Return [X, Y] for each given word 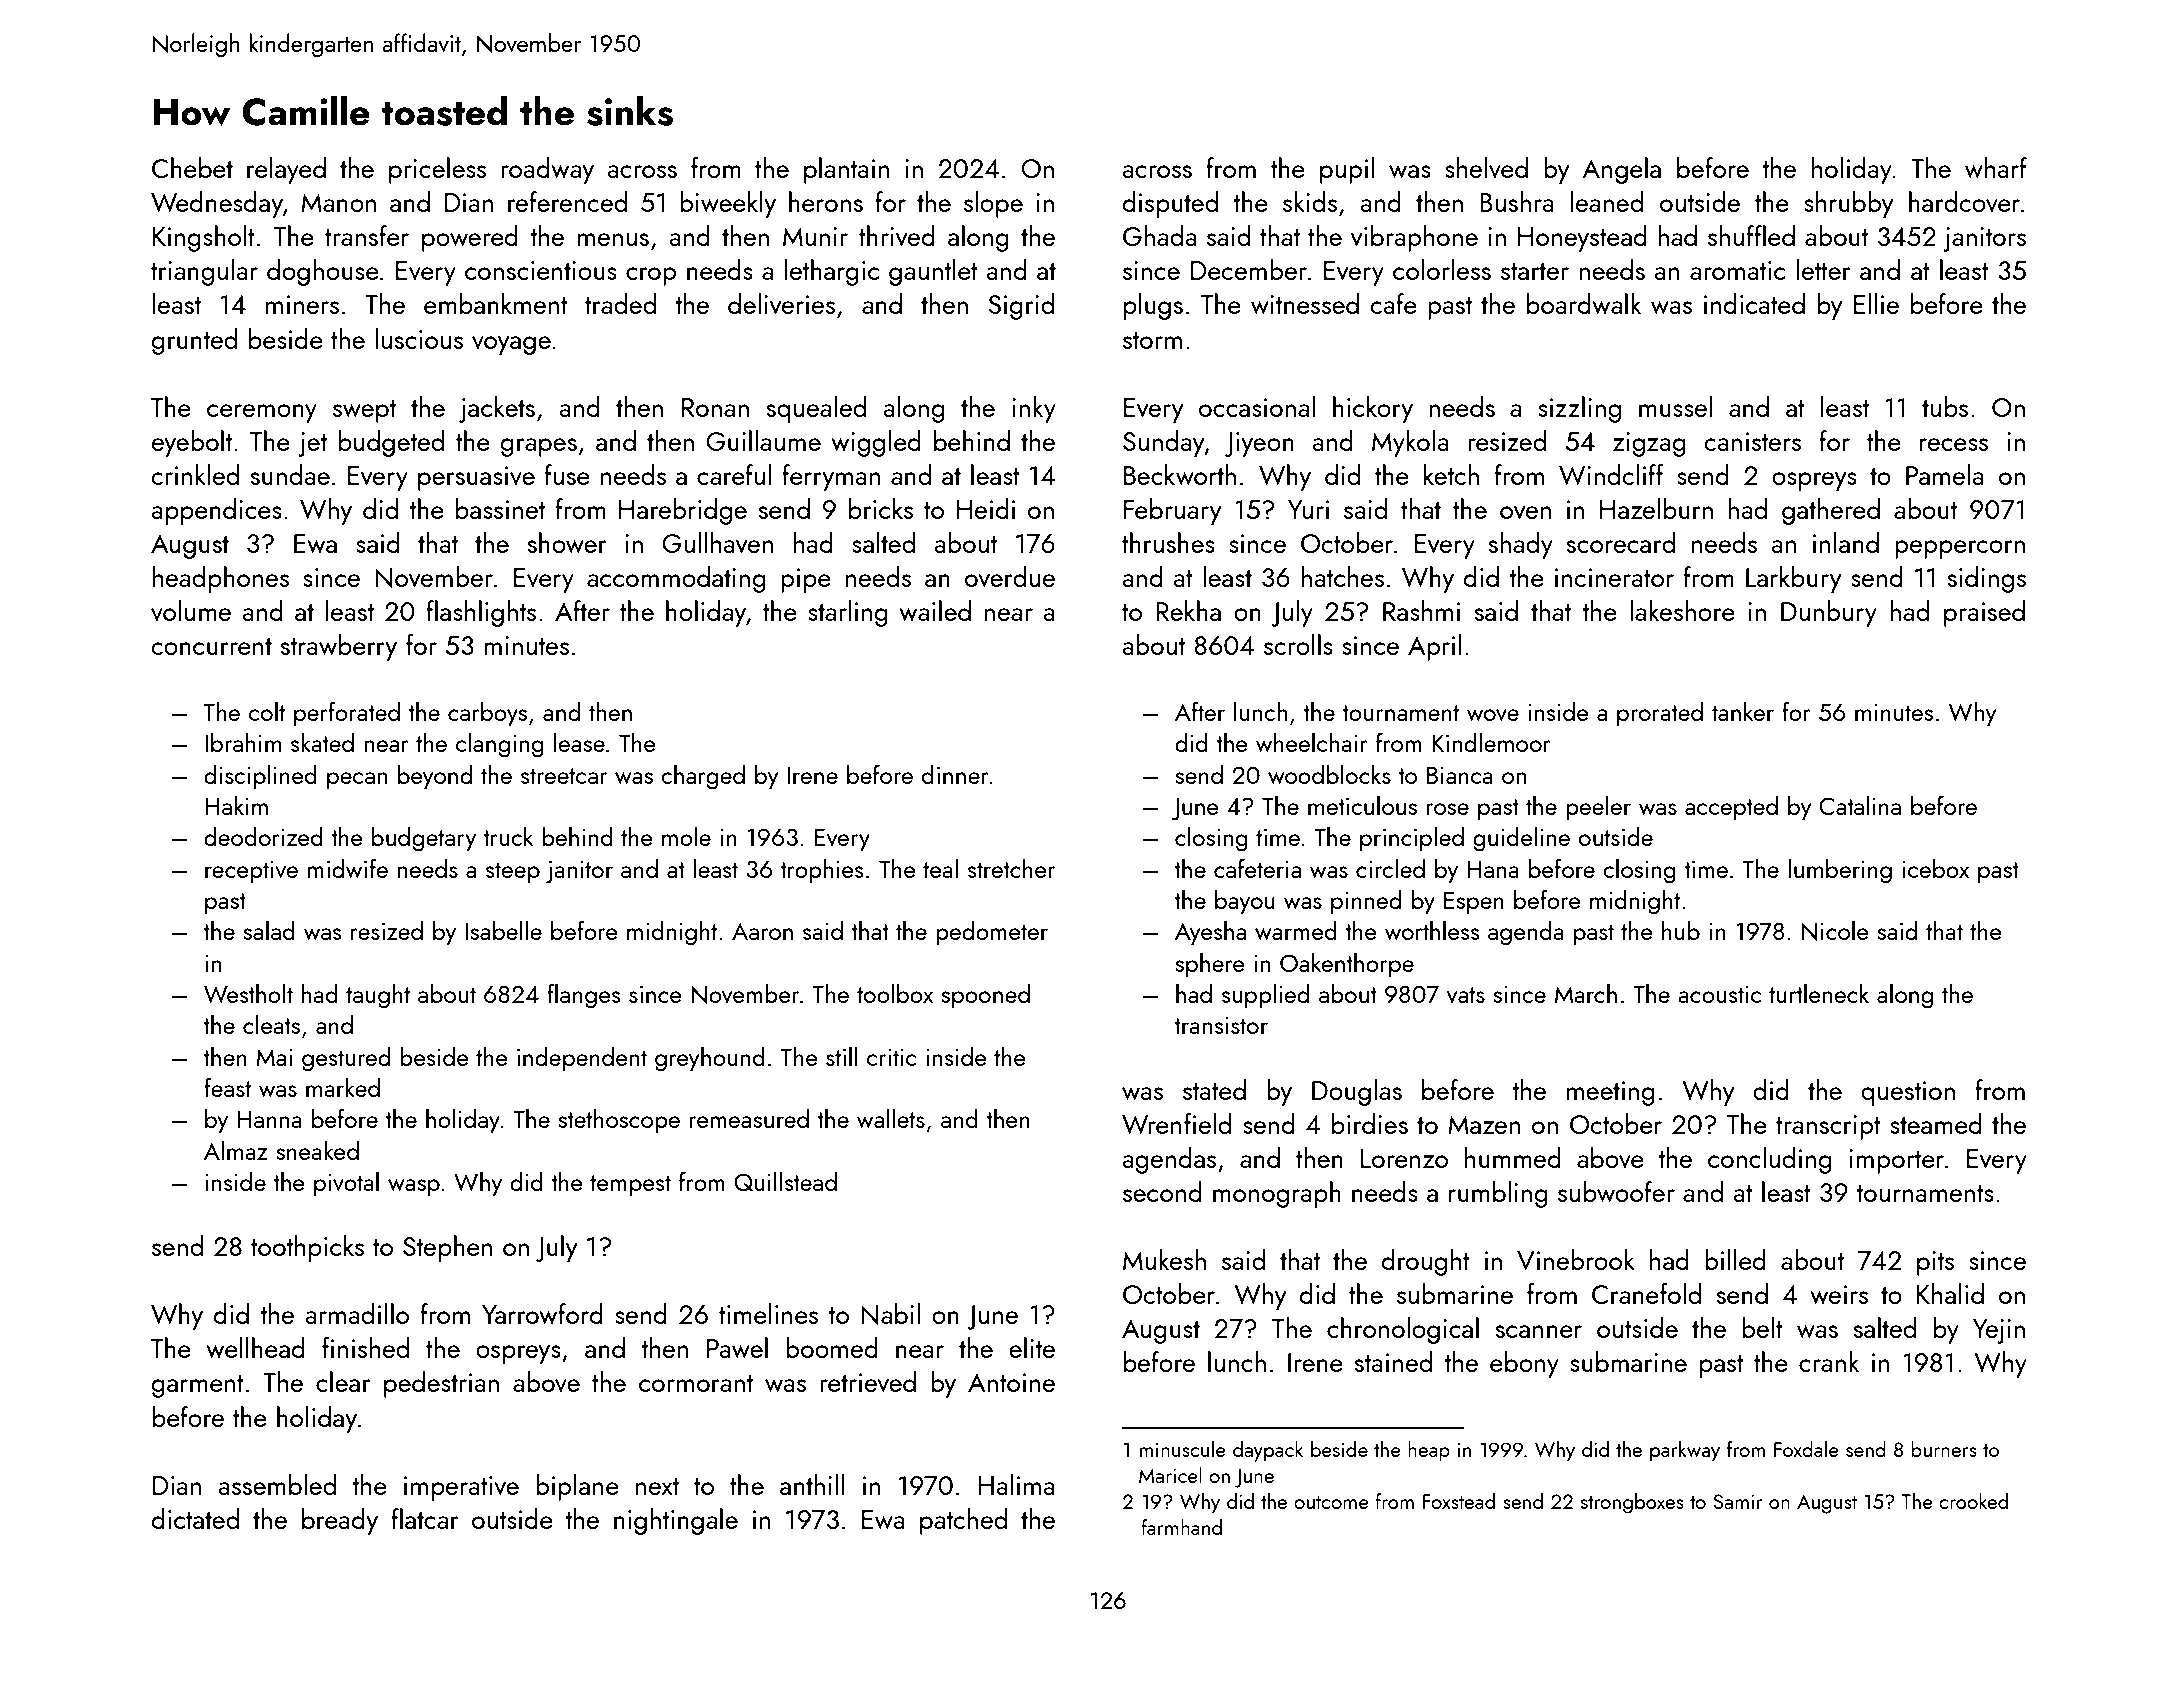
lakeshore [1682, 610]
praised [1984, 613]
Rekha [1188, 610]
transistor [1221, 1025]
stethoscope [619, 1121]
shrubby [1848, 204]
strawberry [339, 647]
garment [198, 1386]
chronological [1403, 1330]
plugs [1153, 306]
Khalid [1950, 1293]
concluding [1770, 1160]
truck [508, 836]
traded [620, 303]
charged [703, 777]
